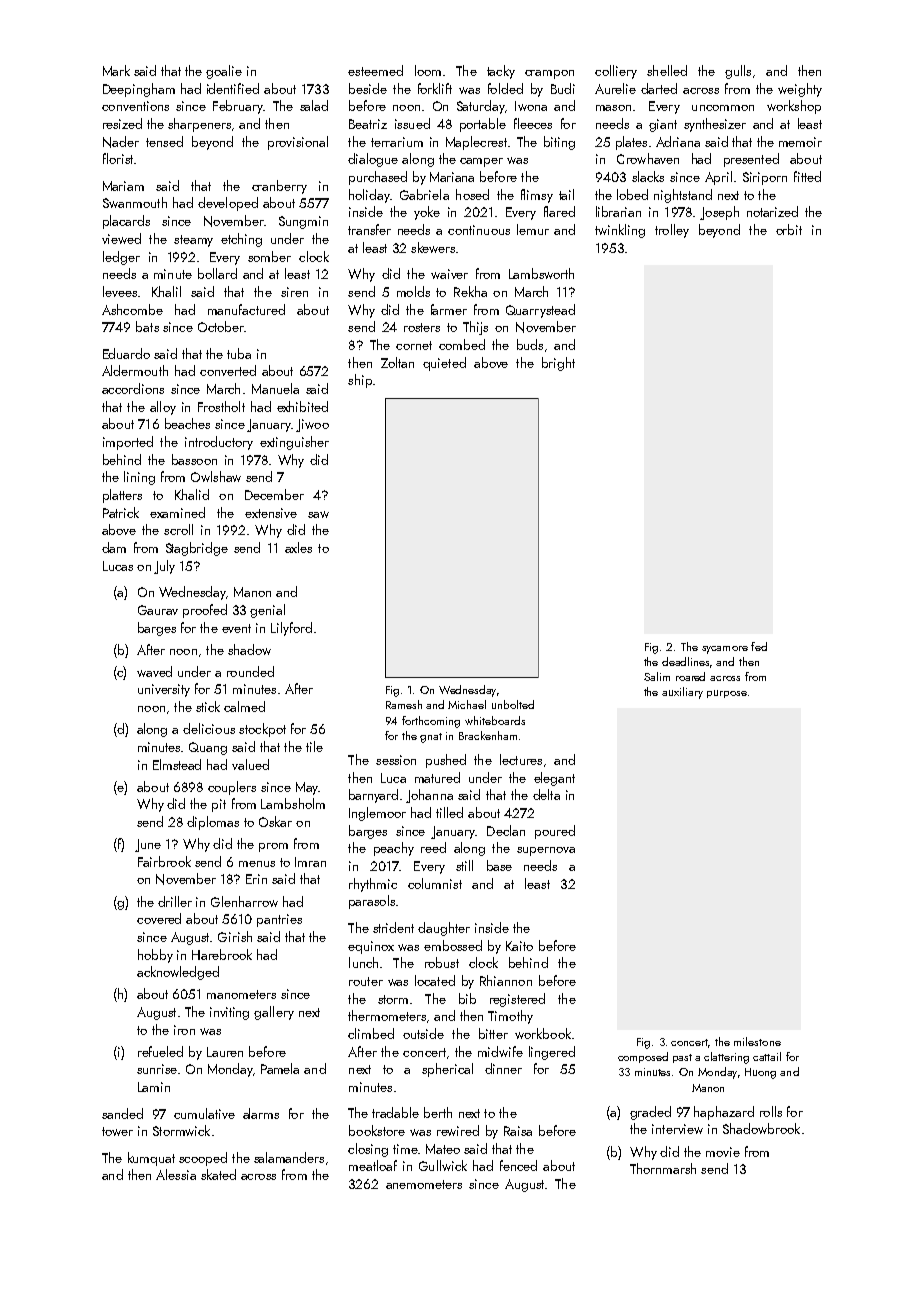  I want to click on Saturday, so click(481, 107).
